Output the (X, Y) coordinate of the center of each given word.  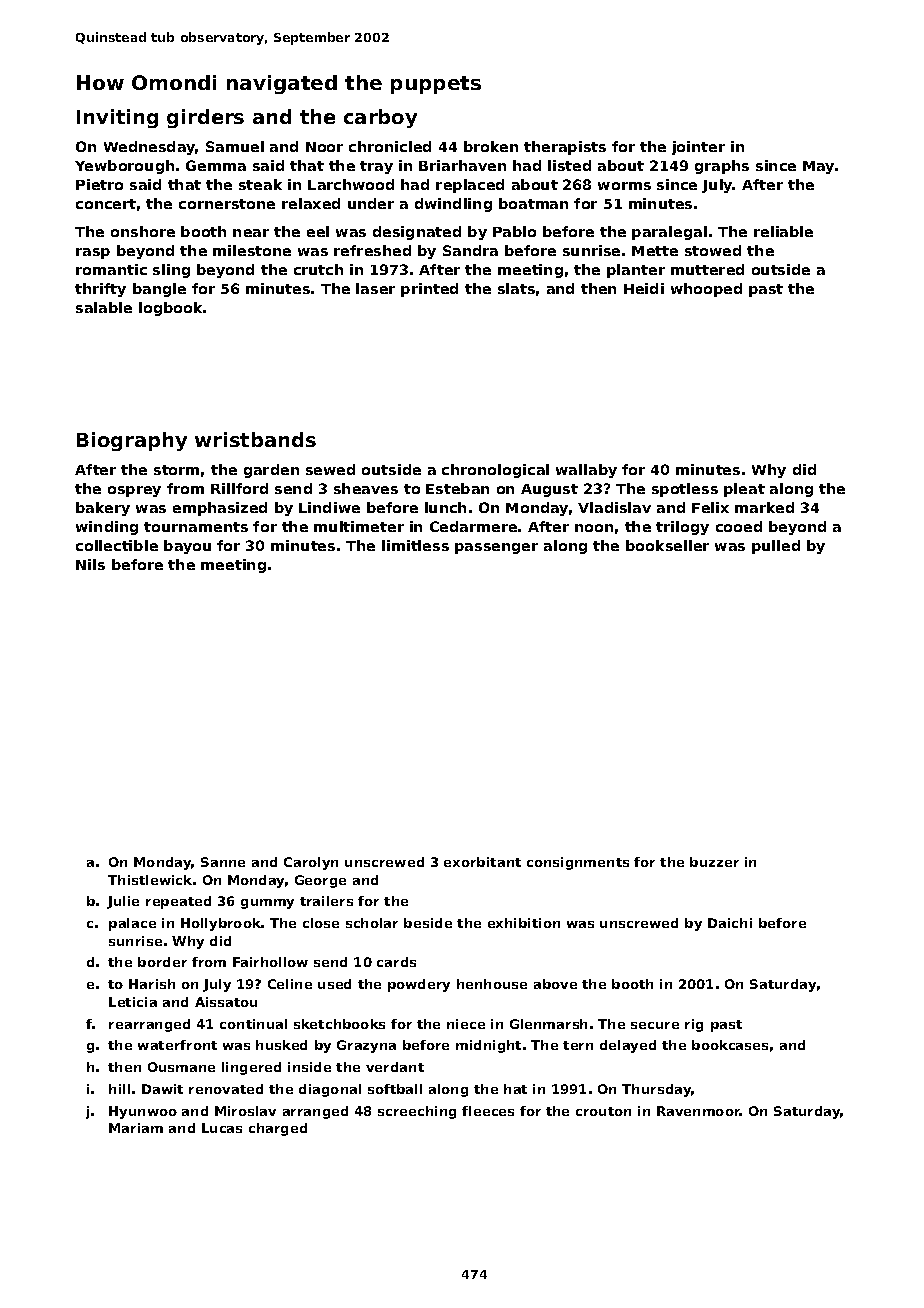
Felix (710, 507)
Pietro (99, 184)
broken (491, 146)
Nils (90, 564)
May (818, 167)
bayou (187, 547)
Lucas (222, 1128)
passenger (496, 548)
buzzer (714, 862)
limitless (415, 545)
